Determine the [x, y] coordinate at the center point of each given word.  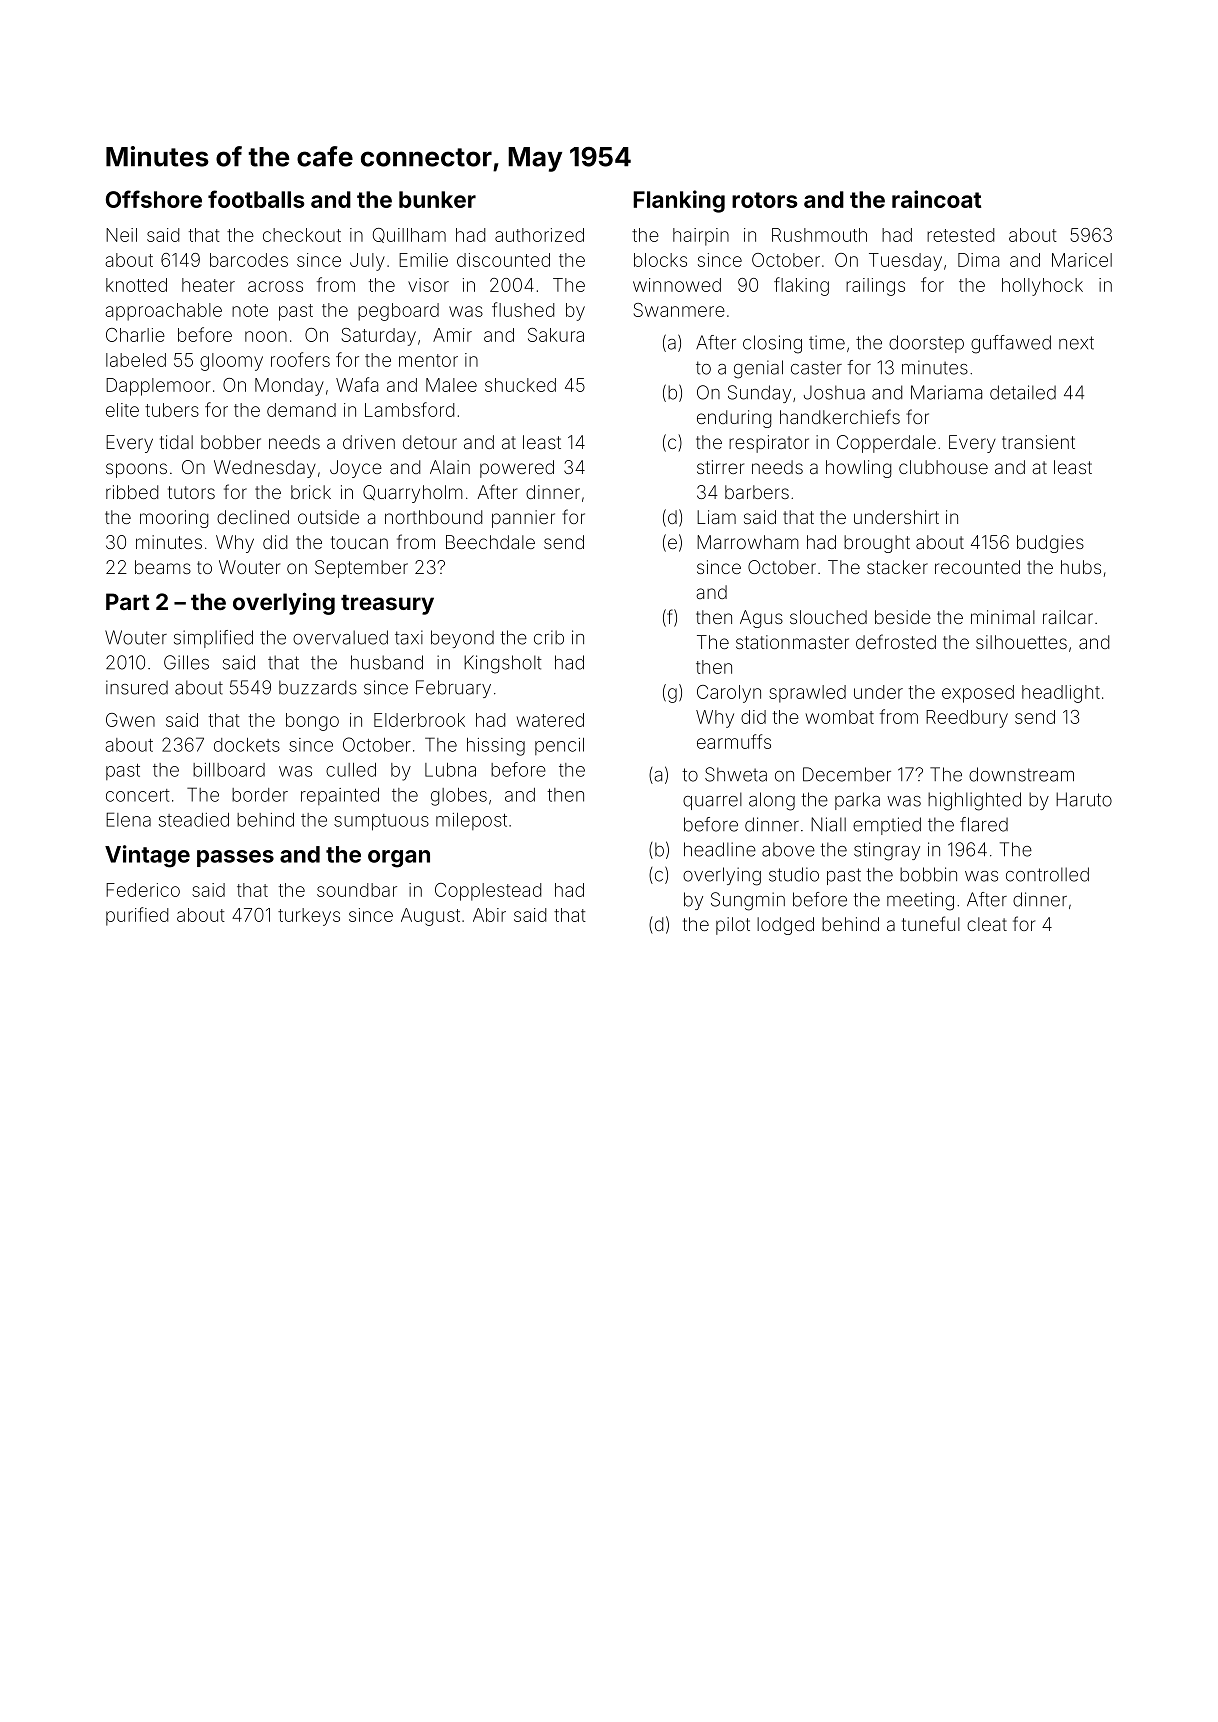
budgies [1050, 544]
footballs [256, 199]
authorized [539, 235]
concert [138, 795]
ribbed [132, 492]
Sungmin [748, 901]
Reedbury [967, 719]
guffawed [1011, 344]
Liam [716, 517]
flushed [523, 309]
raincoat [936, 199]
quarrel [712, 801]
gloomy [231, 362]
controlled [1047, 874]
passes [235, 858]
